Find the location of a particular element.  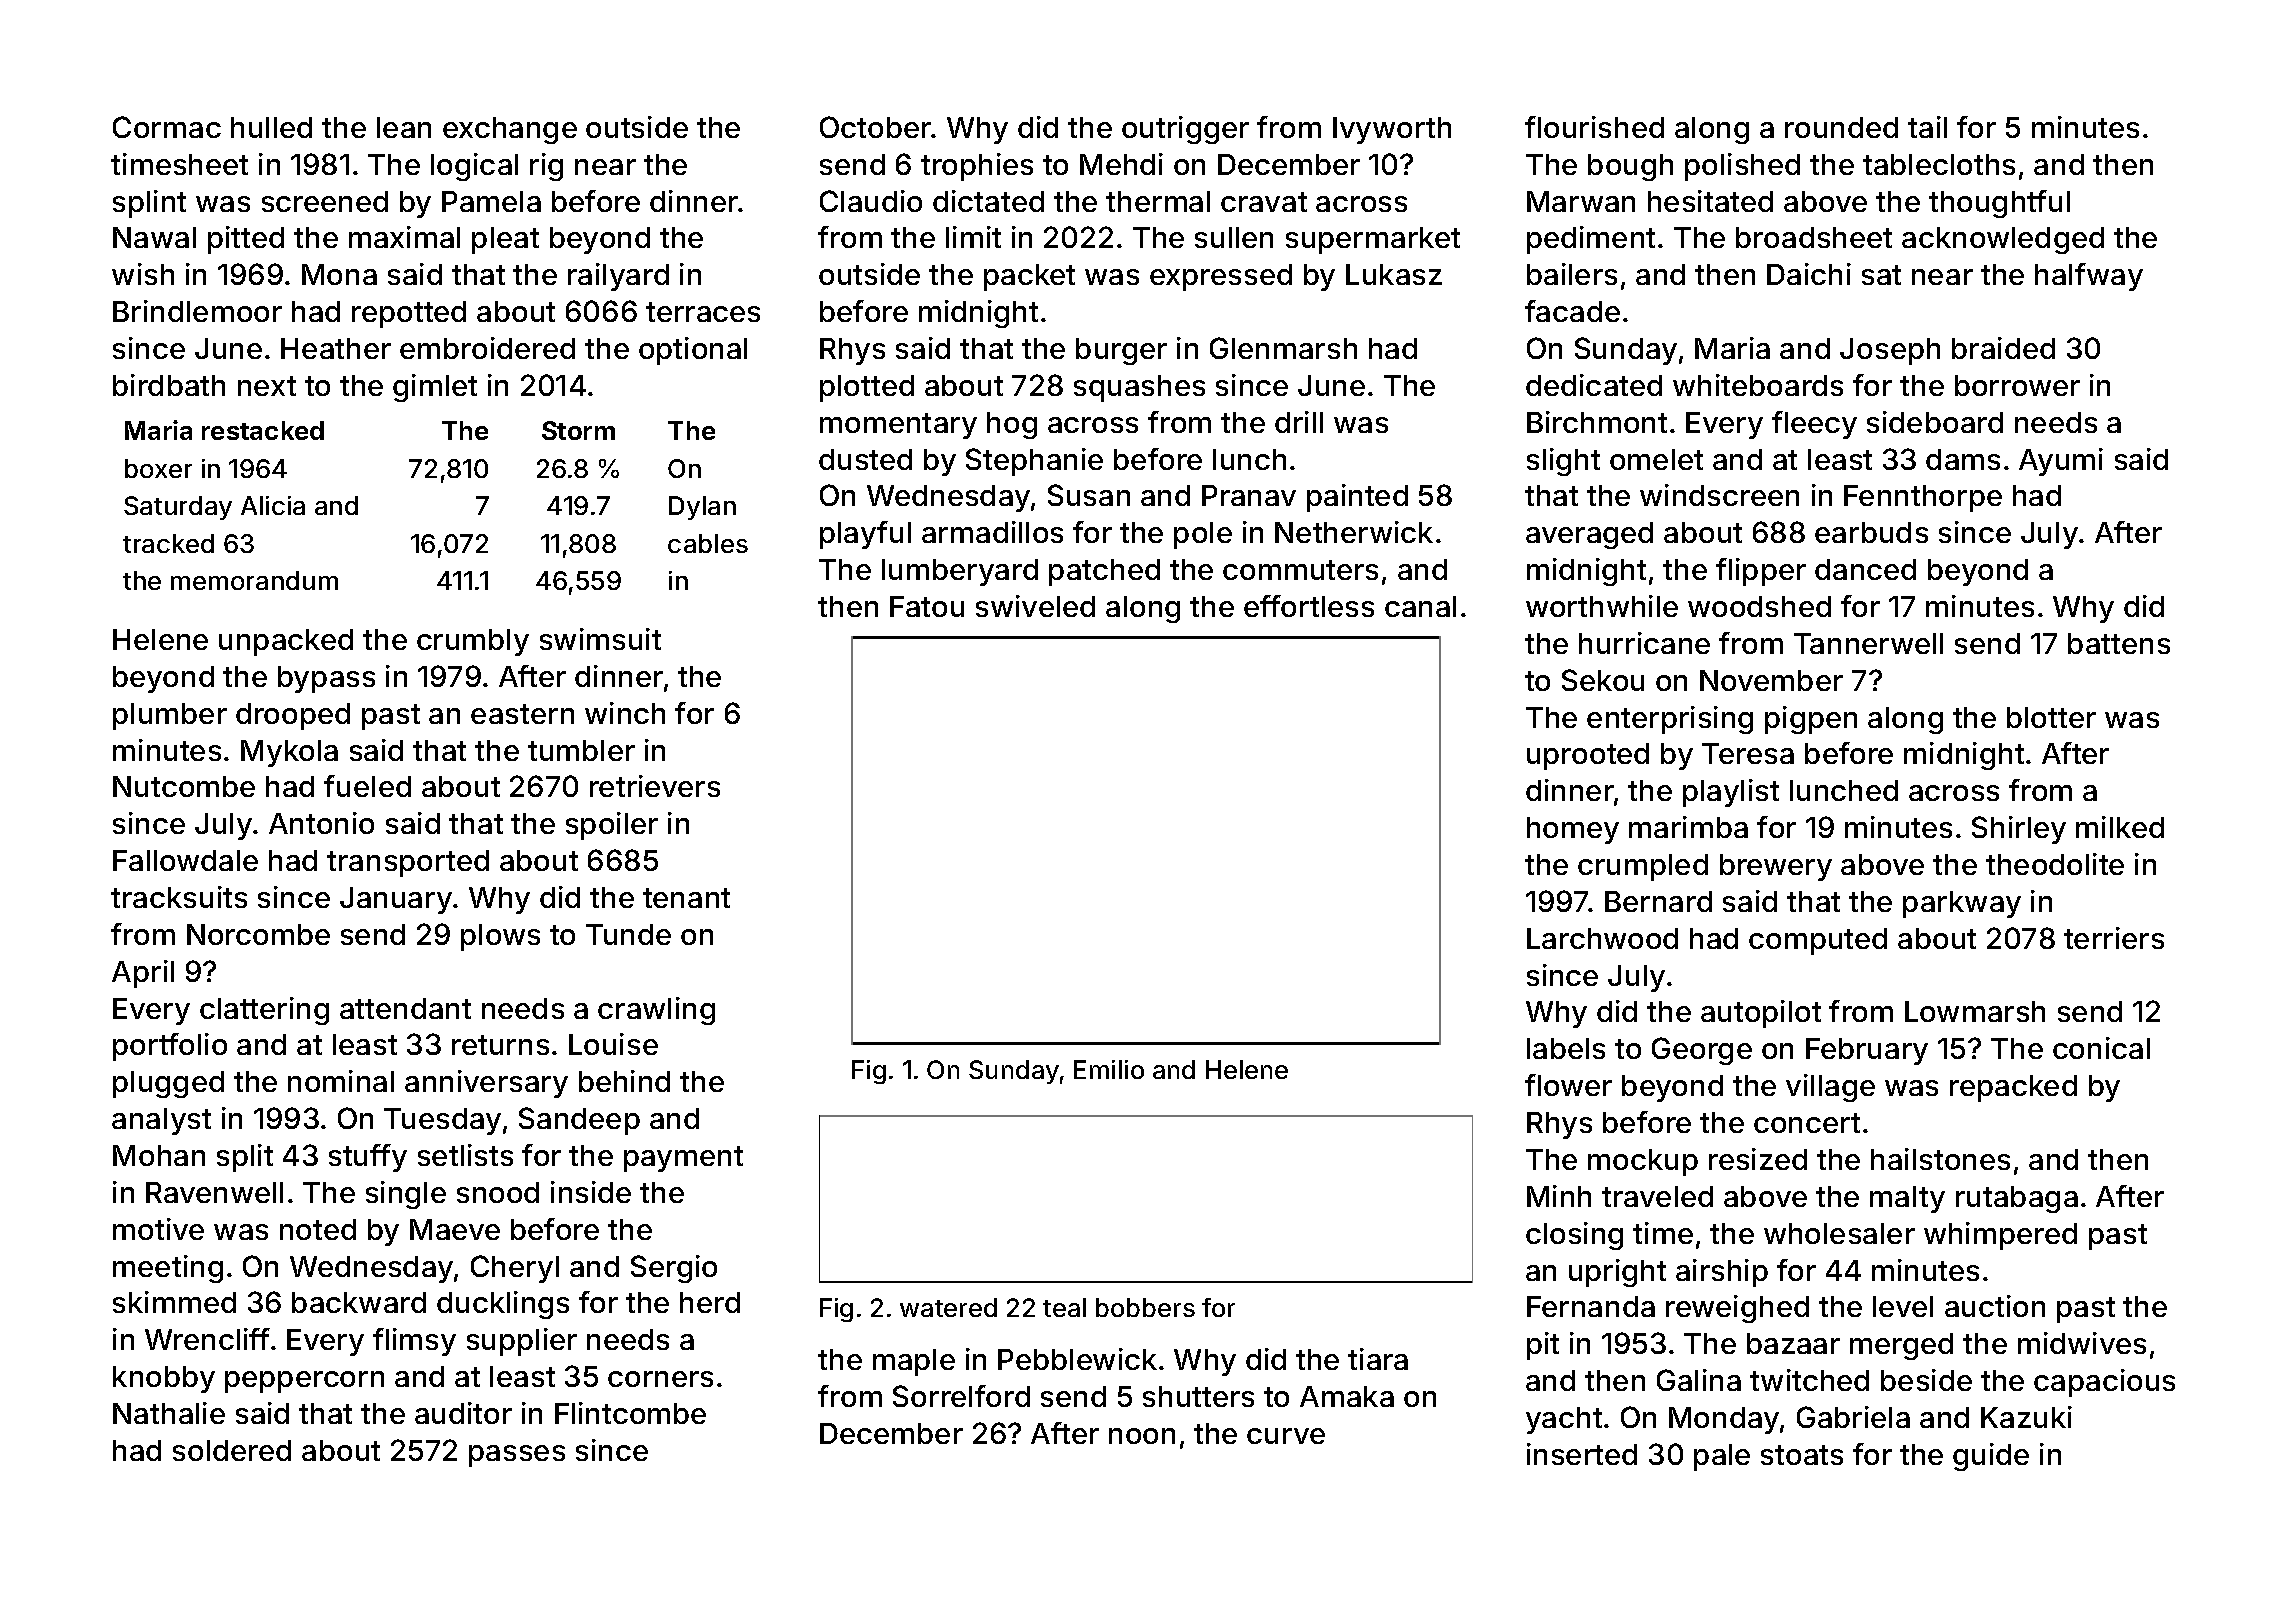

squashes is located at coordinates (1139, 388).
